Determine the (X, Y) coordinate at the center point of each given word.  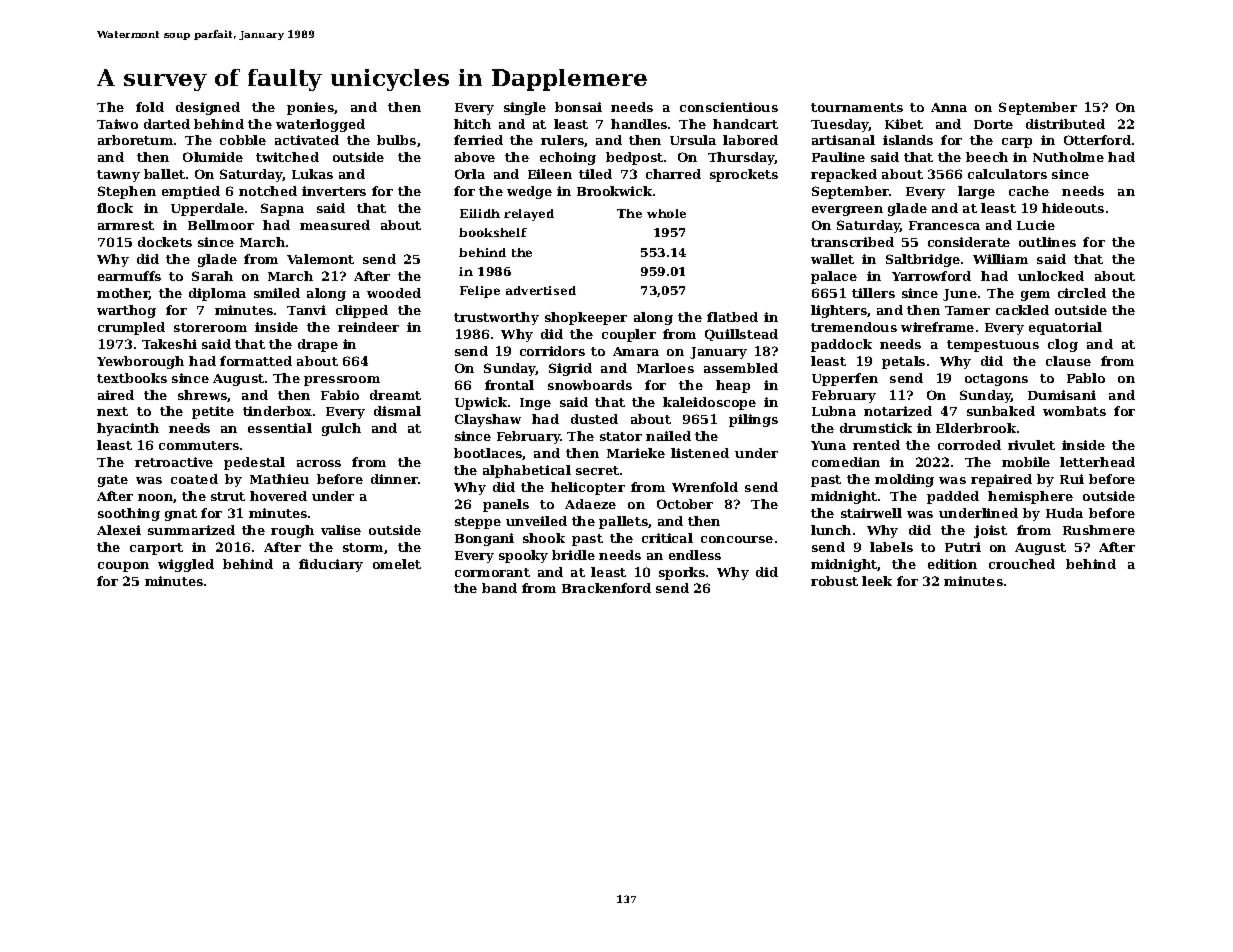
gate (113, 481)
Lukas (312, 174)
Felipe (480, 292)
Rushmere (1099, 530)
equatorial (1065, 328)
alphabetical (527, 471)
